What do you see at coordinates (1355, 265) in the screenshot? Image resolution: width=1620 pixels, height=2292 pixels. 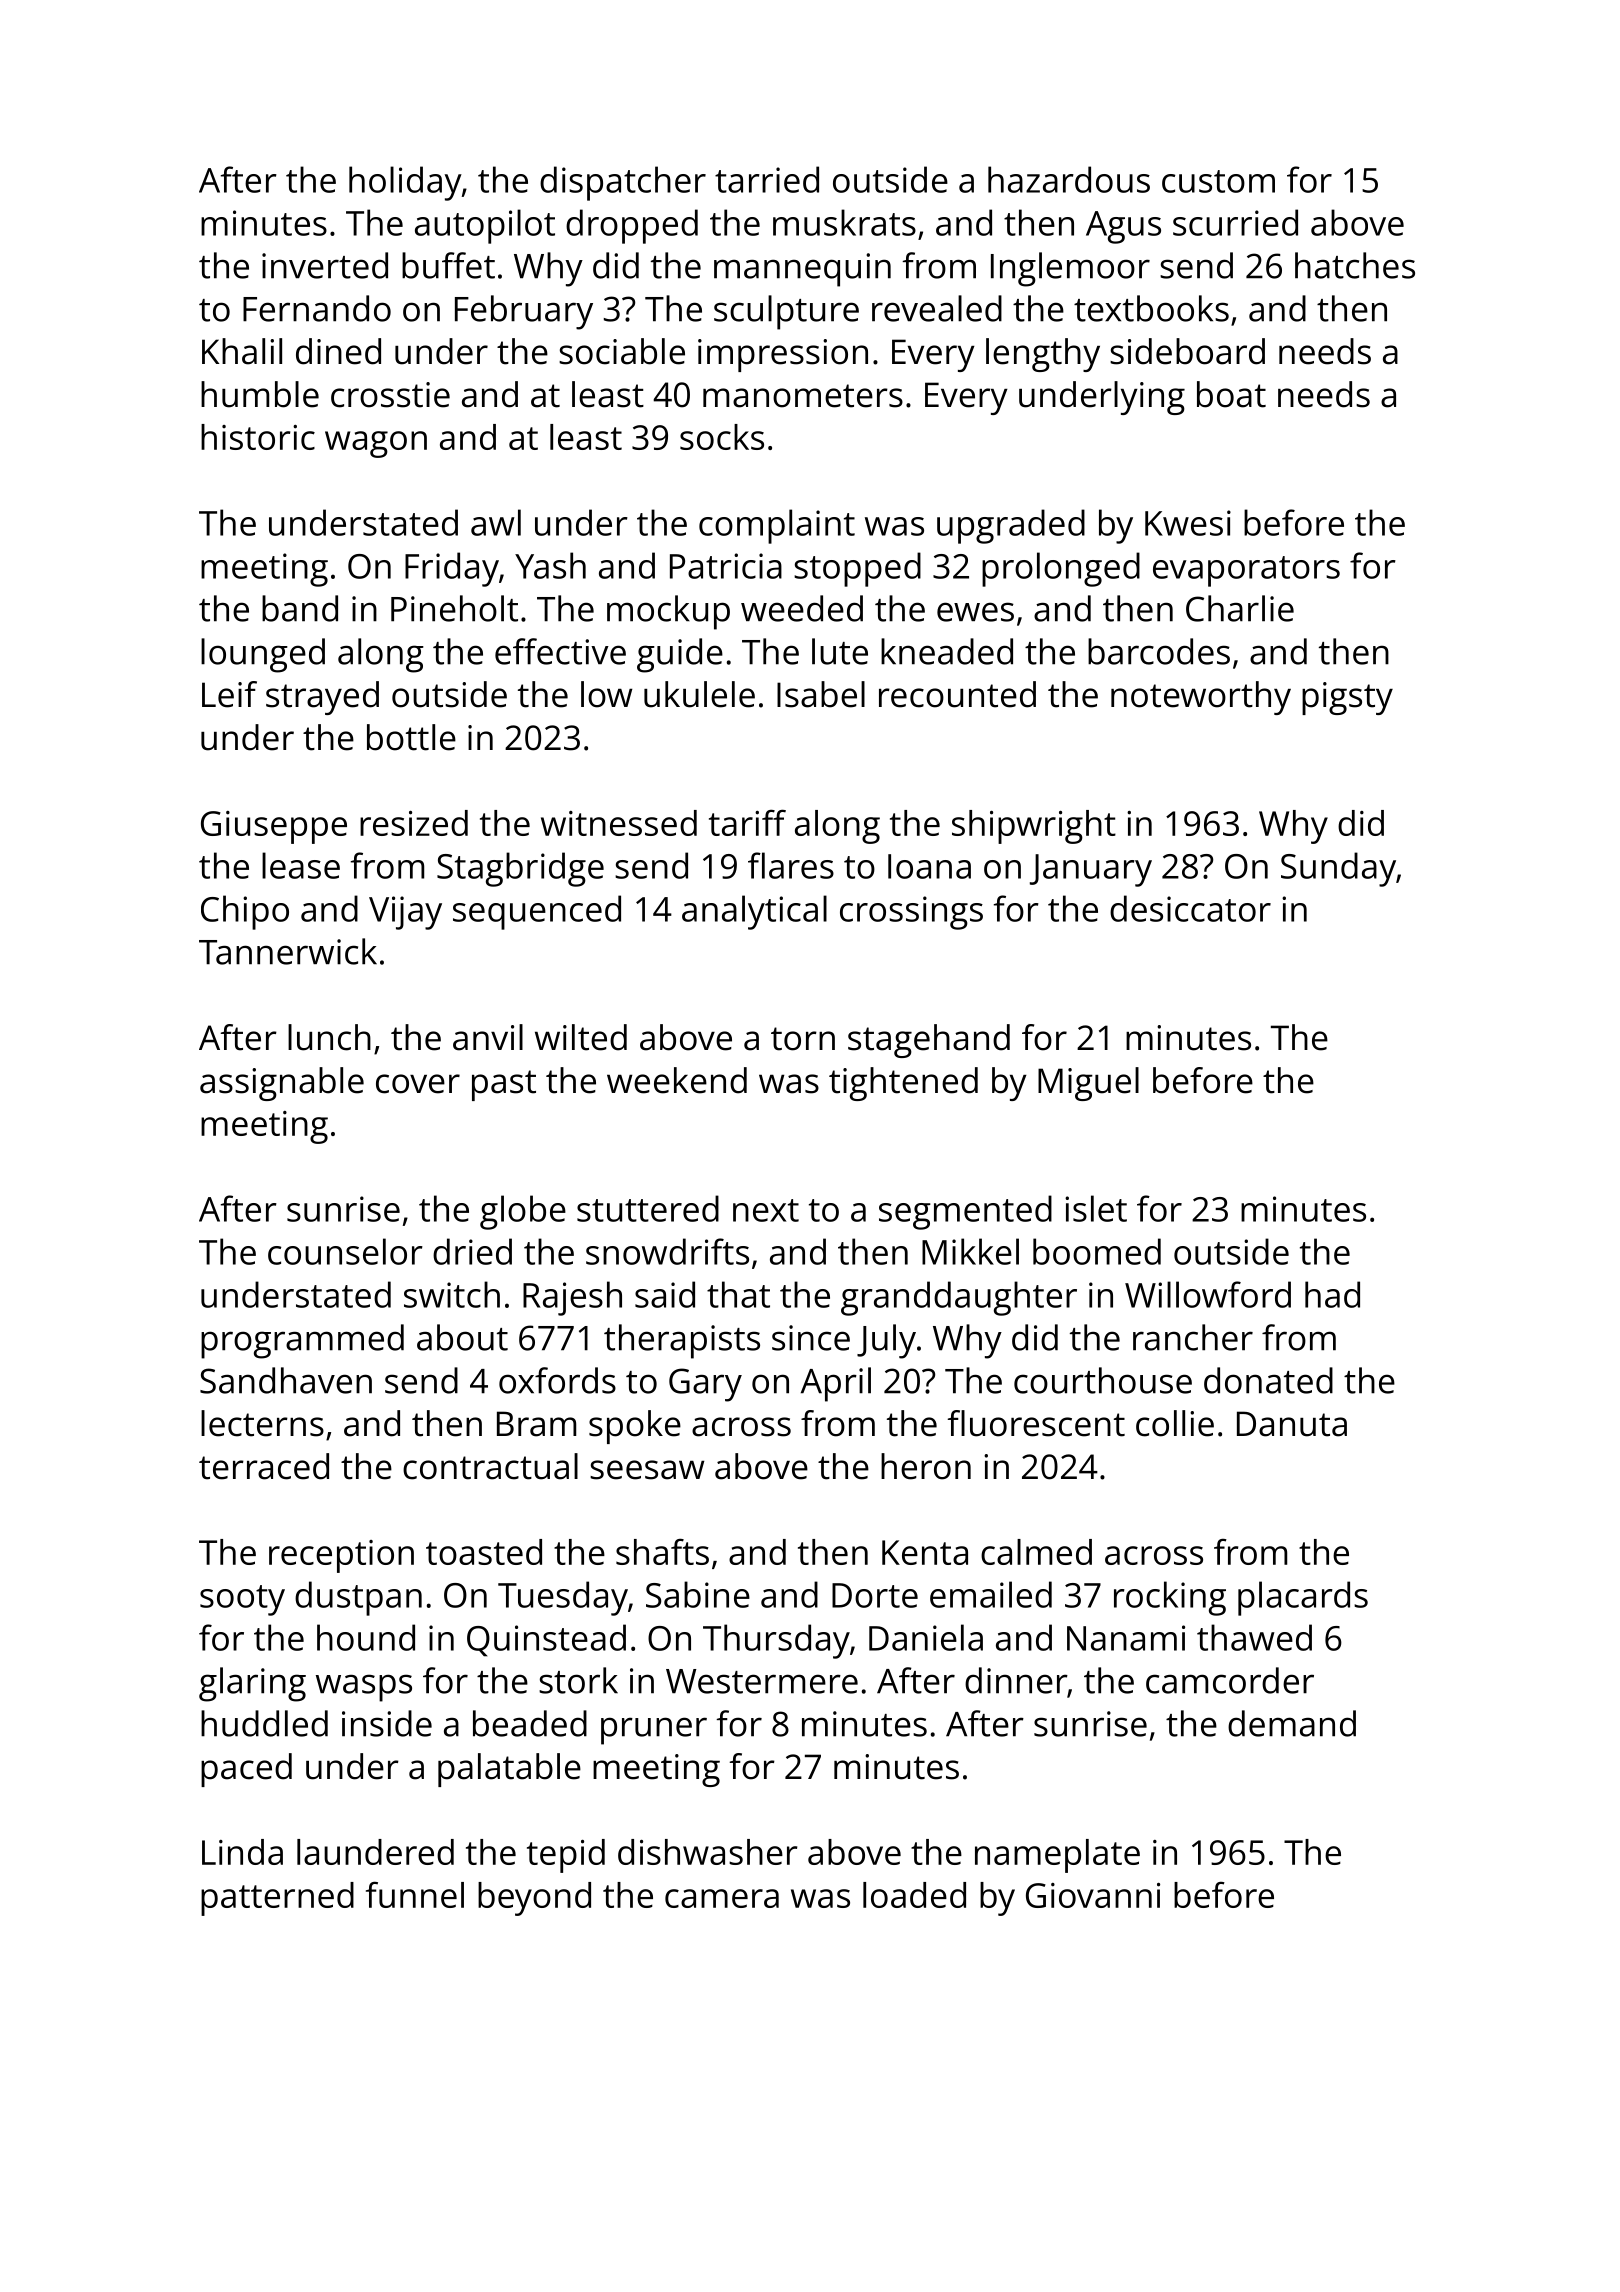 I see `hatches` at bounding box center [1355, 265].
